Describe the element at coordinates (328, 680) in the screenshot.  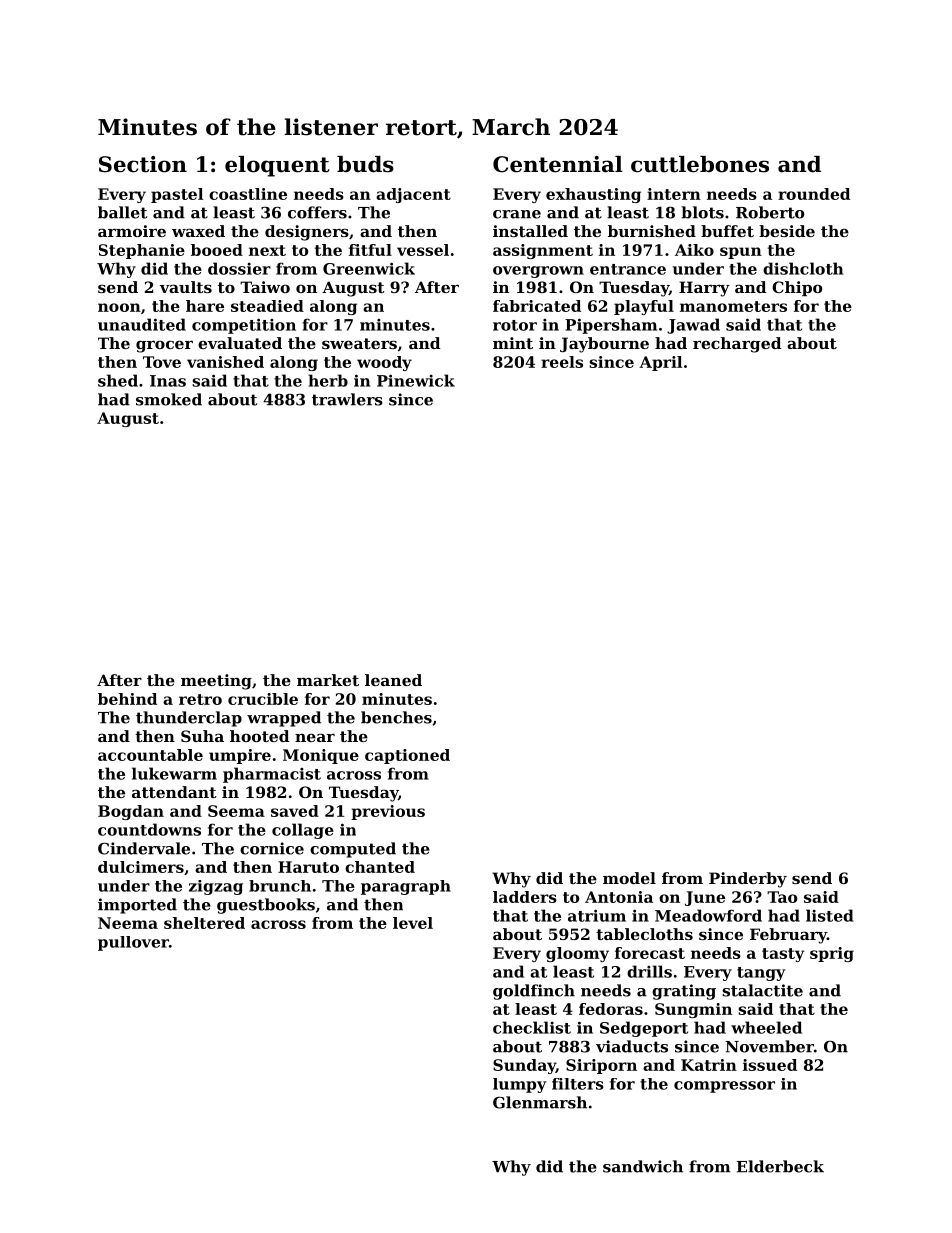
I see `market` at that location.
